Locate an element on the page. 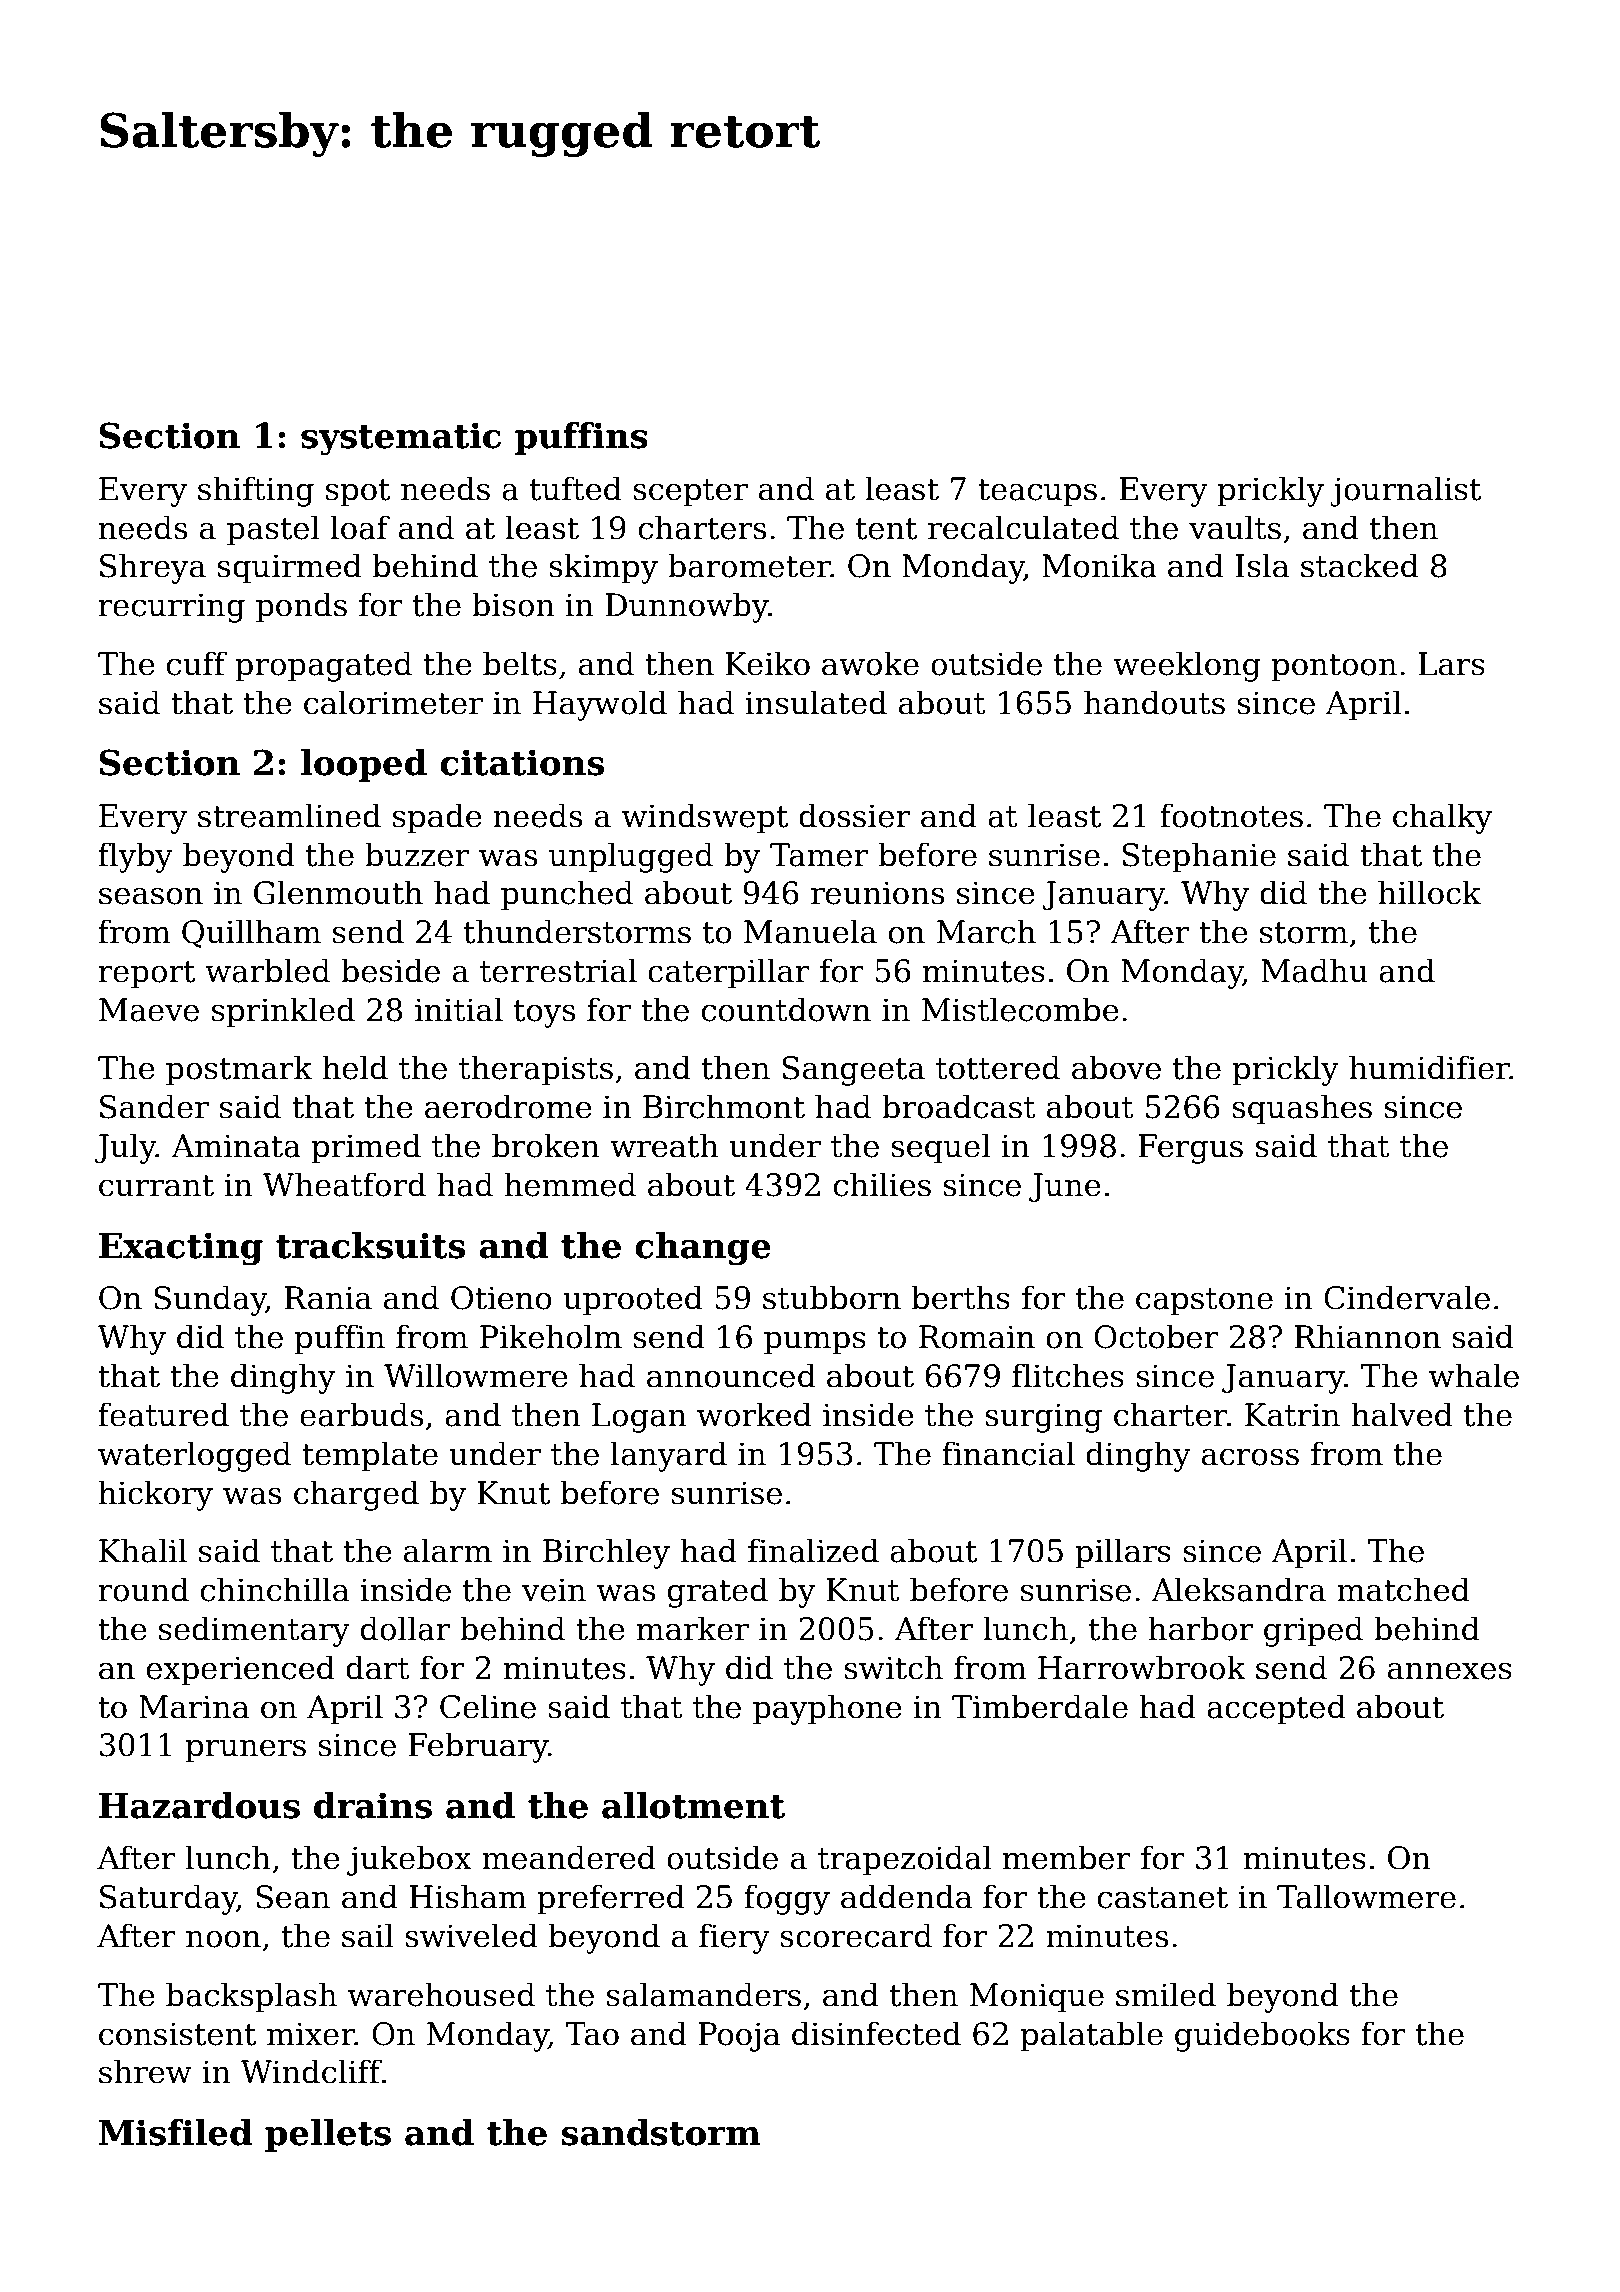  shifting is located at coordinates (256, 491).
